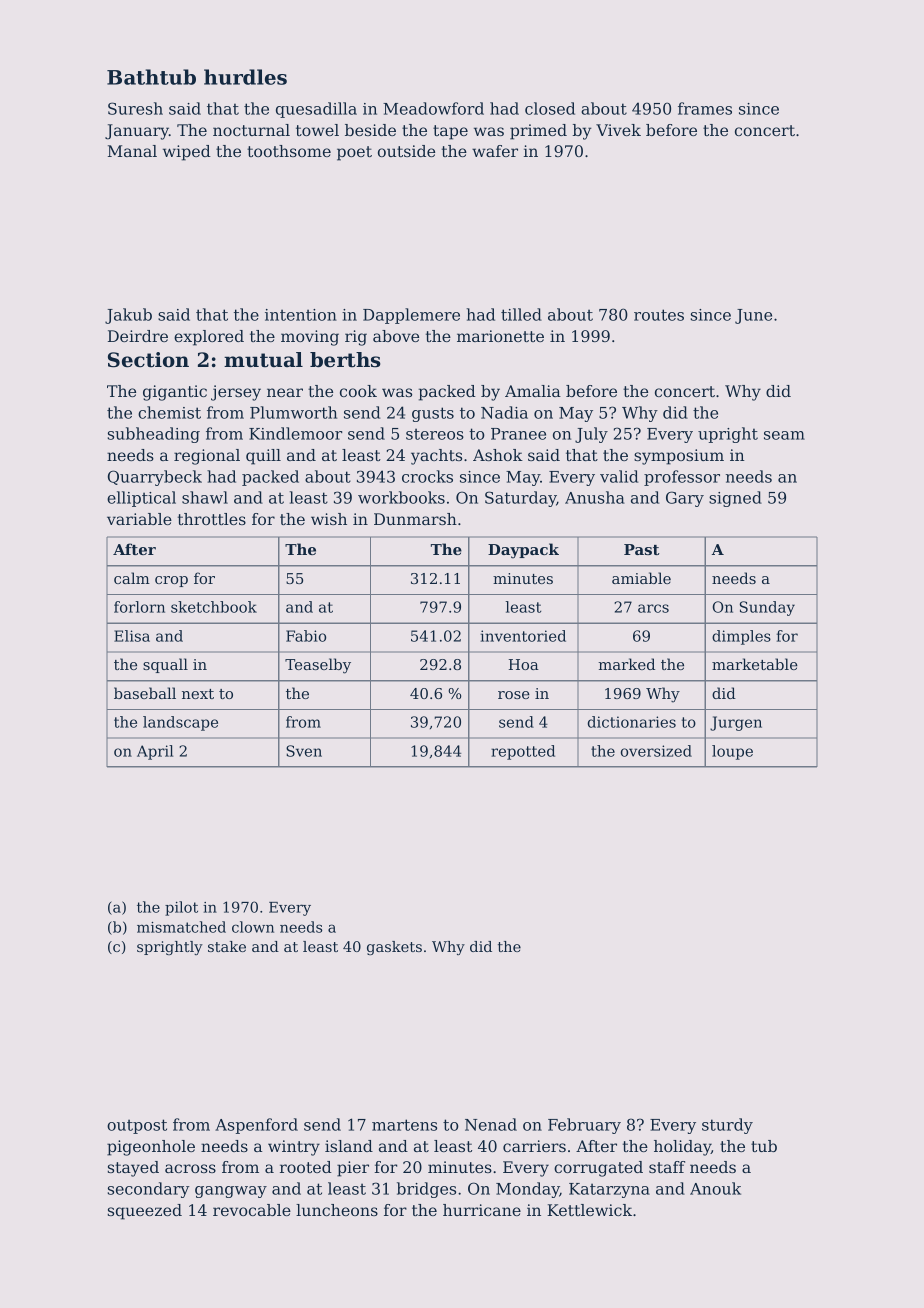 The image size is (924, 1308). What do you see at coordinates (245, 77) in the screenshot?
I see `hurdles` at bounding box center [245, 77].
